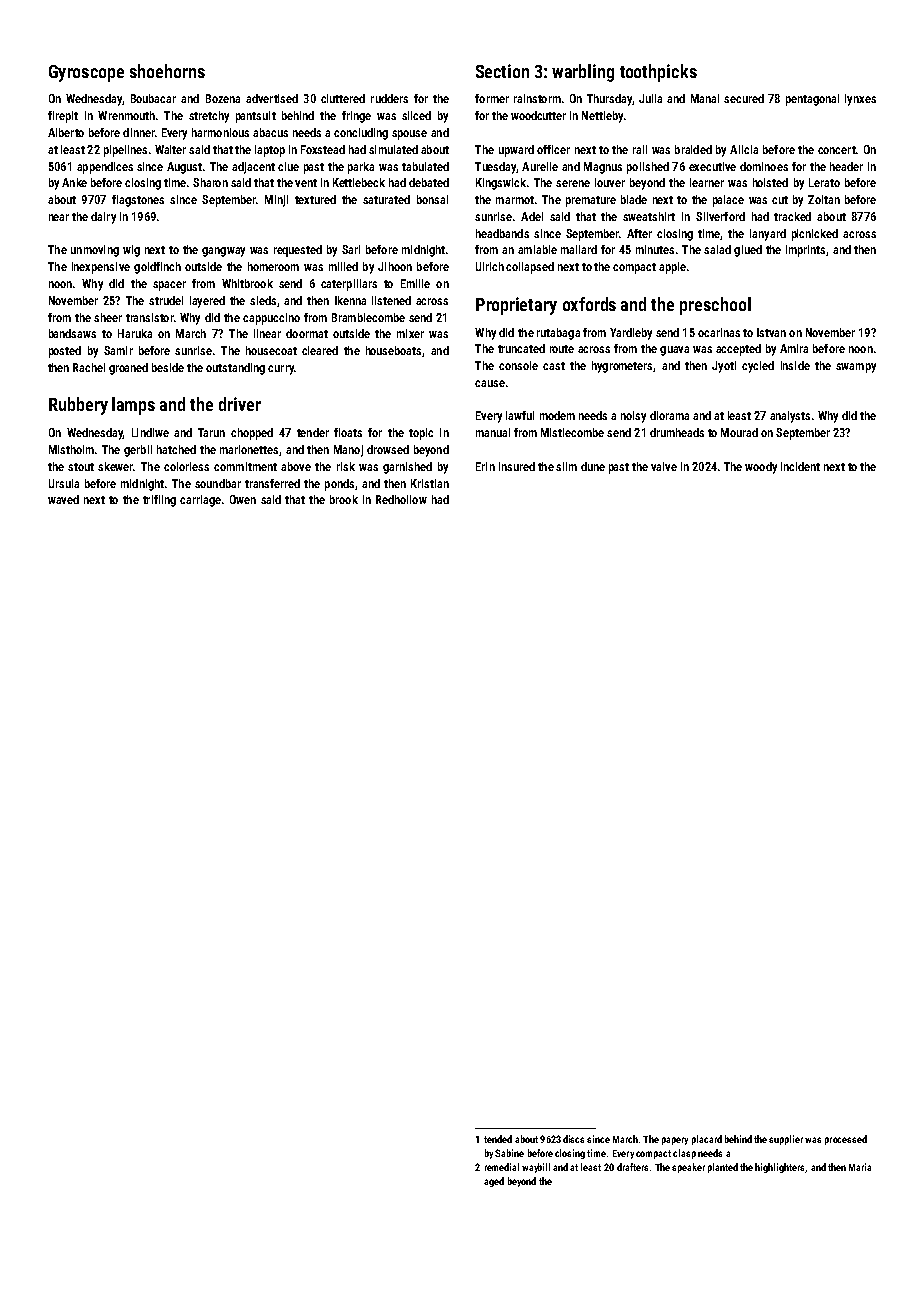  What do you see at coordinates (494, 1182) in the screenshot?
I see `aged` at bounding box center [494, 1182].
